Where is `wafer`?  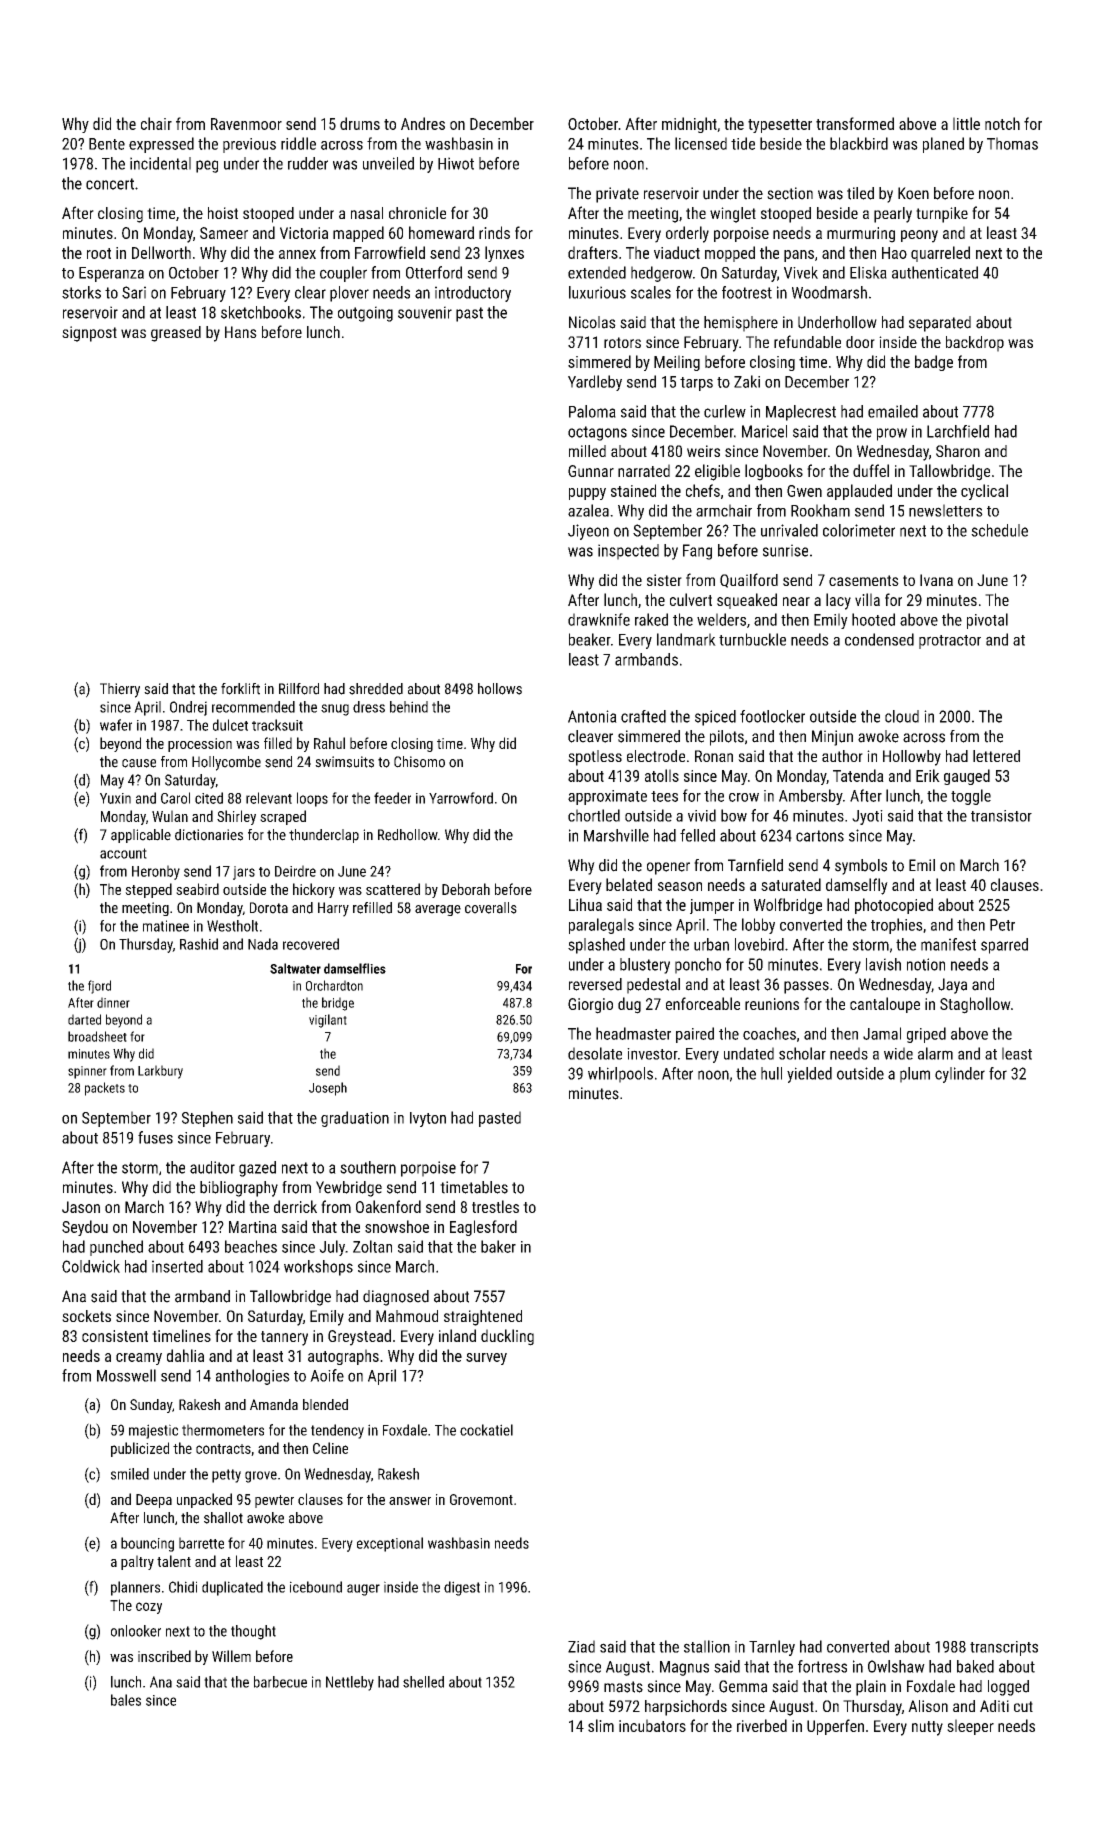 wafer is located at coordinates (116, 725).
